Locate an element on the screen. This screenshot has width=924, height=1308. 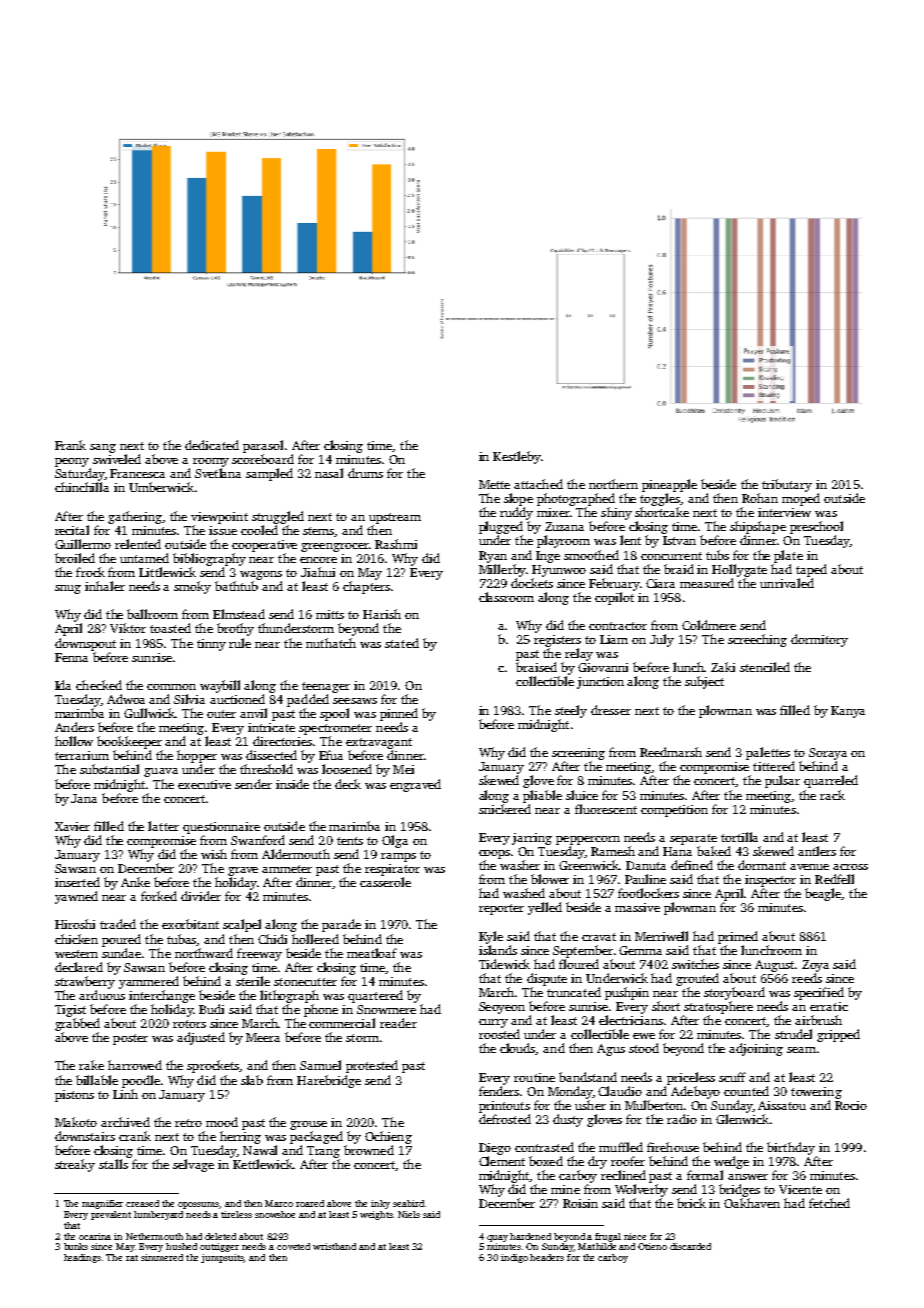
islands is located at coordinates (498, 950).
